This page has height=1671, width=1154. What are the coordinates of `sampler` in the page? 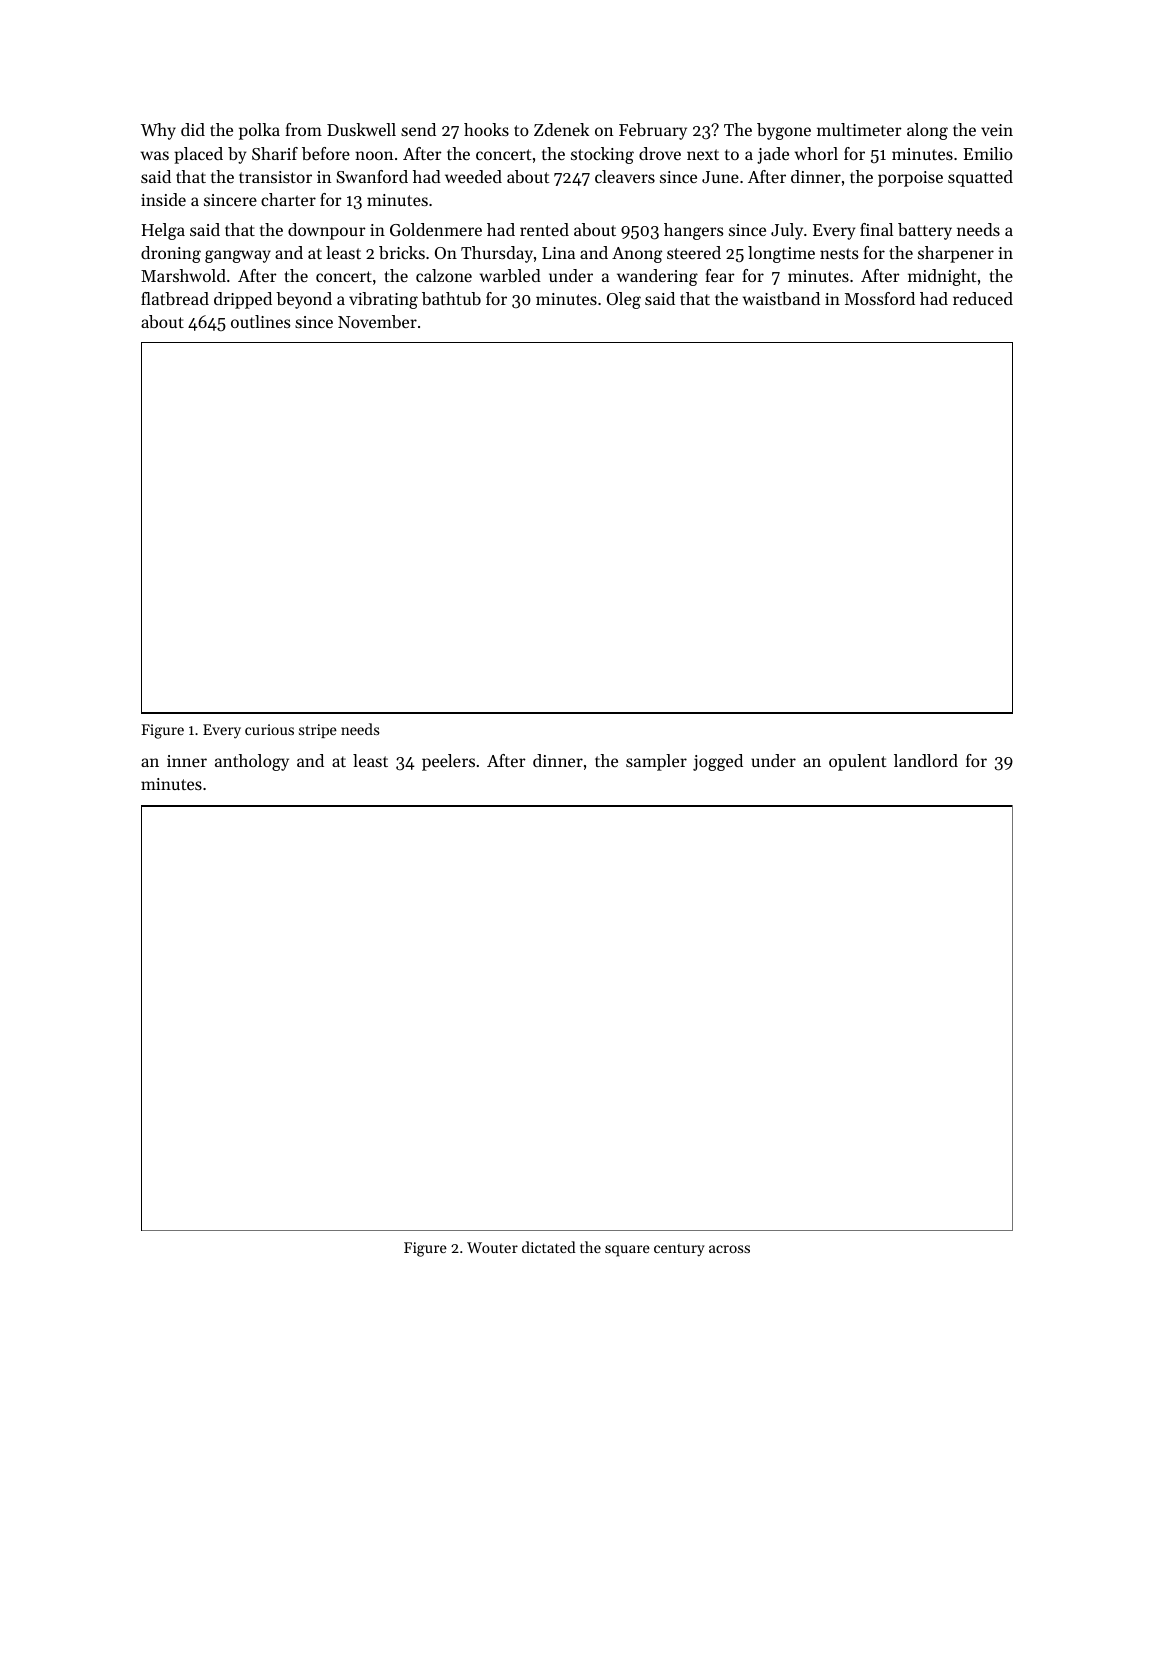 It's located at (656, 762).
